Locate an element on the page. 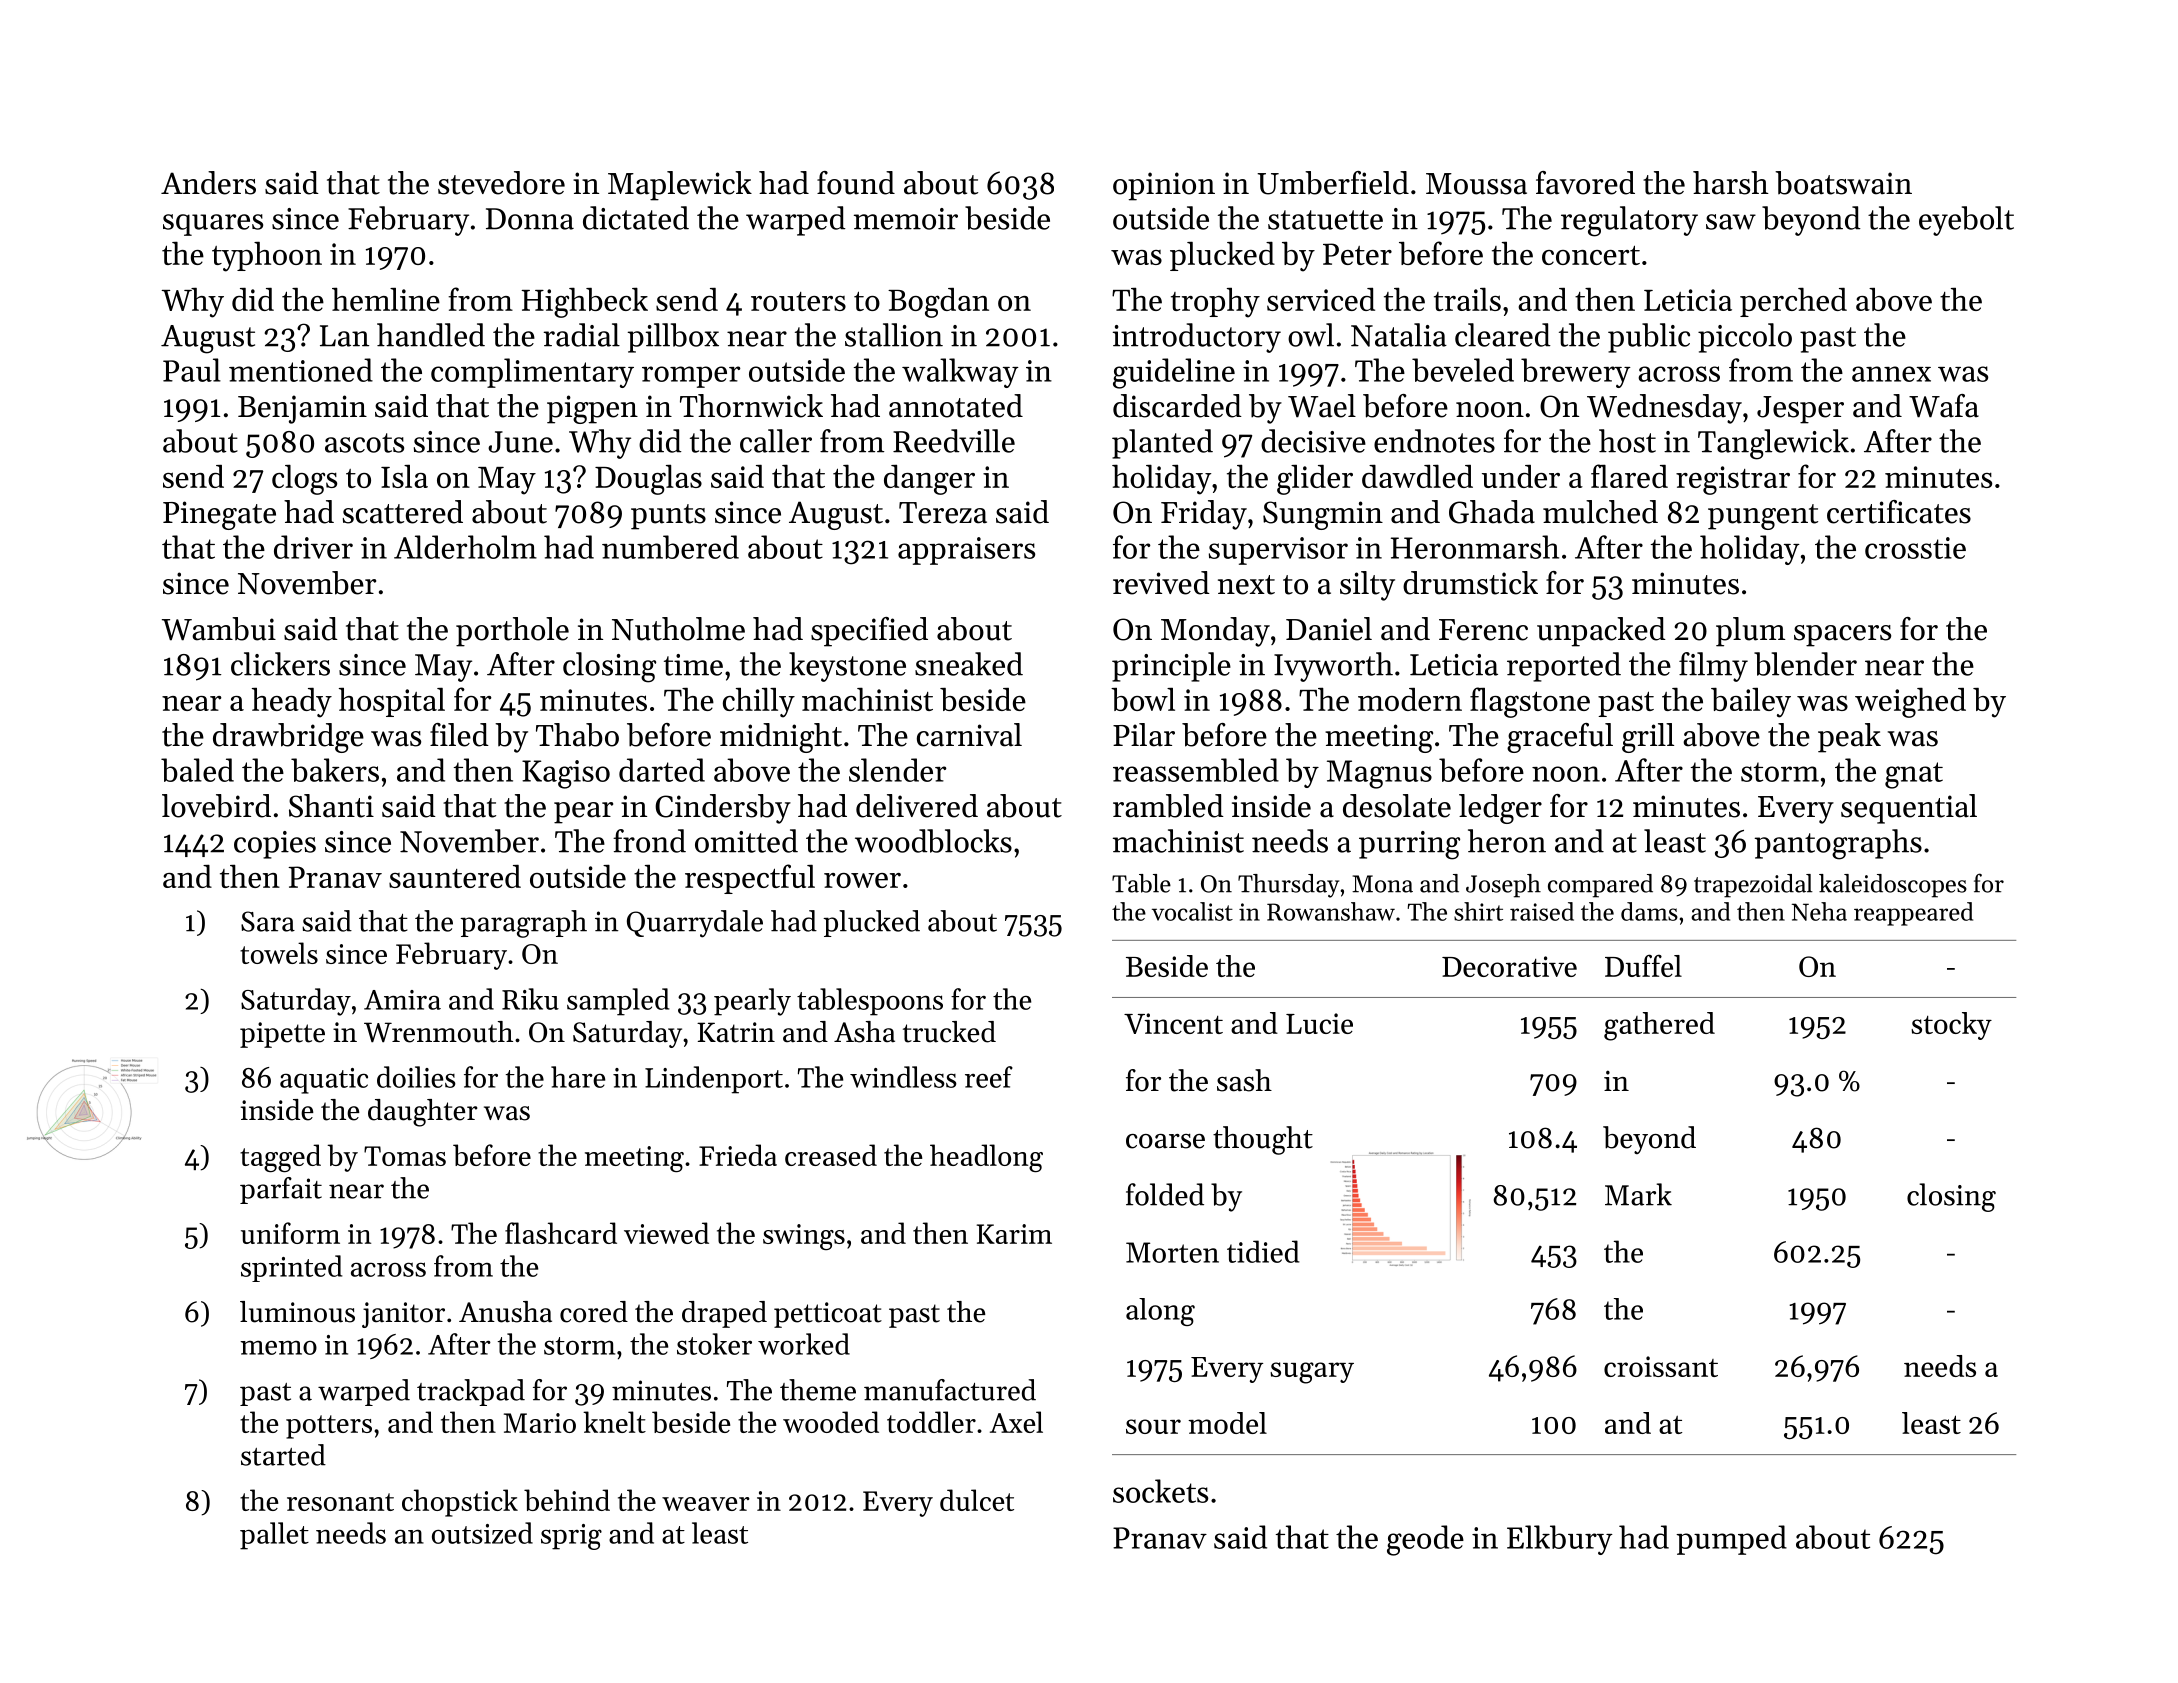 This image has width=2178, height=1683. Joseph is located at coordinates (1503, 886).
